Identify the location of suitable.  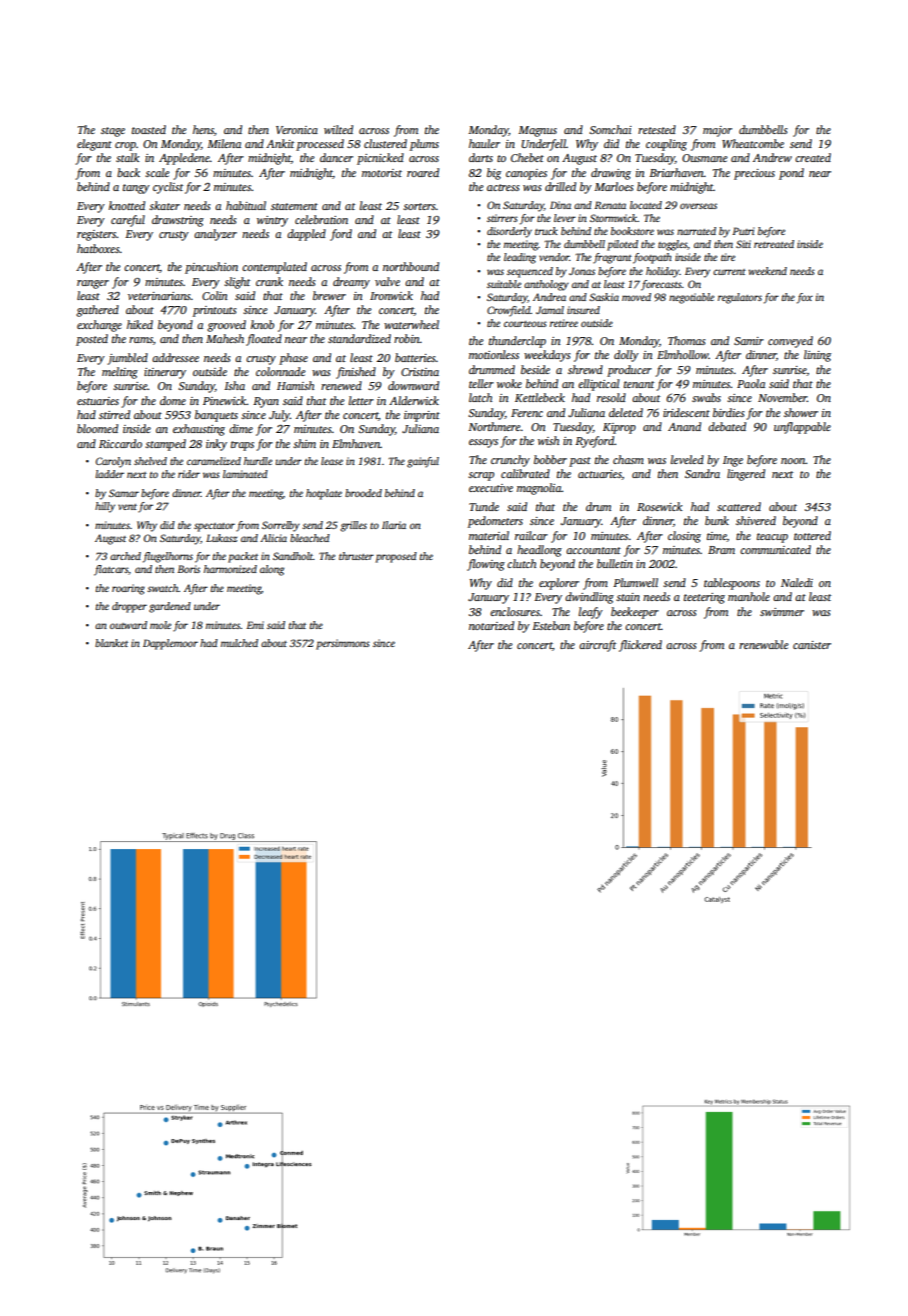
(504, 284).
